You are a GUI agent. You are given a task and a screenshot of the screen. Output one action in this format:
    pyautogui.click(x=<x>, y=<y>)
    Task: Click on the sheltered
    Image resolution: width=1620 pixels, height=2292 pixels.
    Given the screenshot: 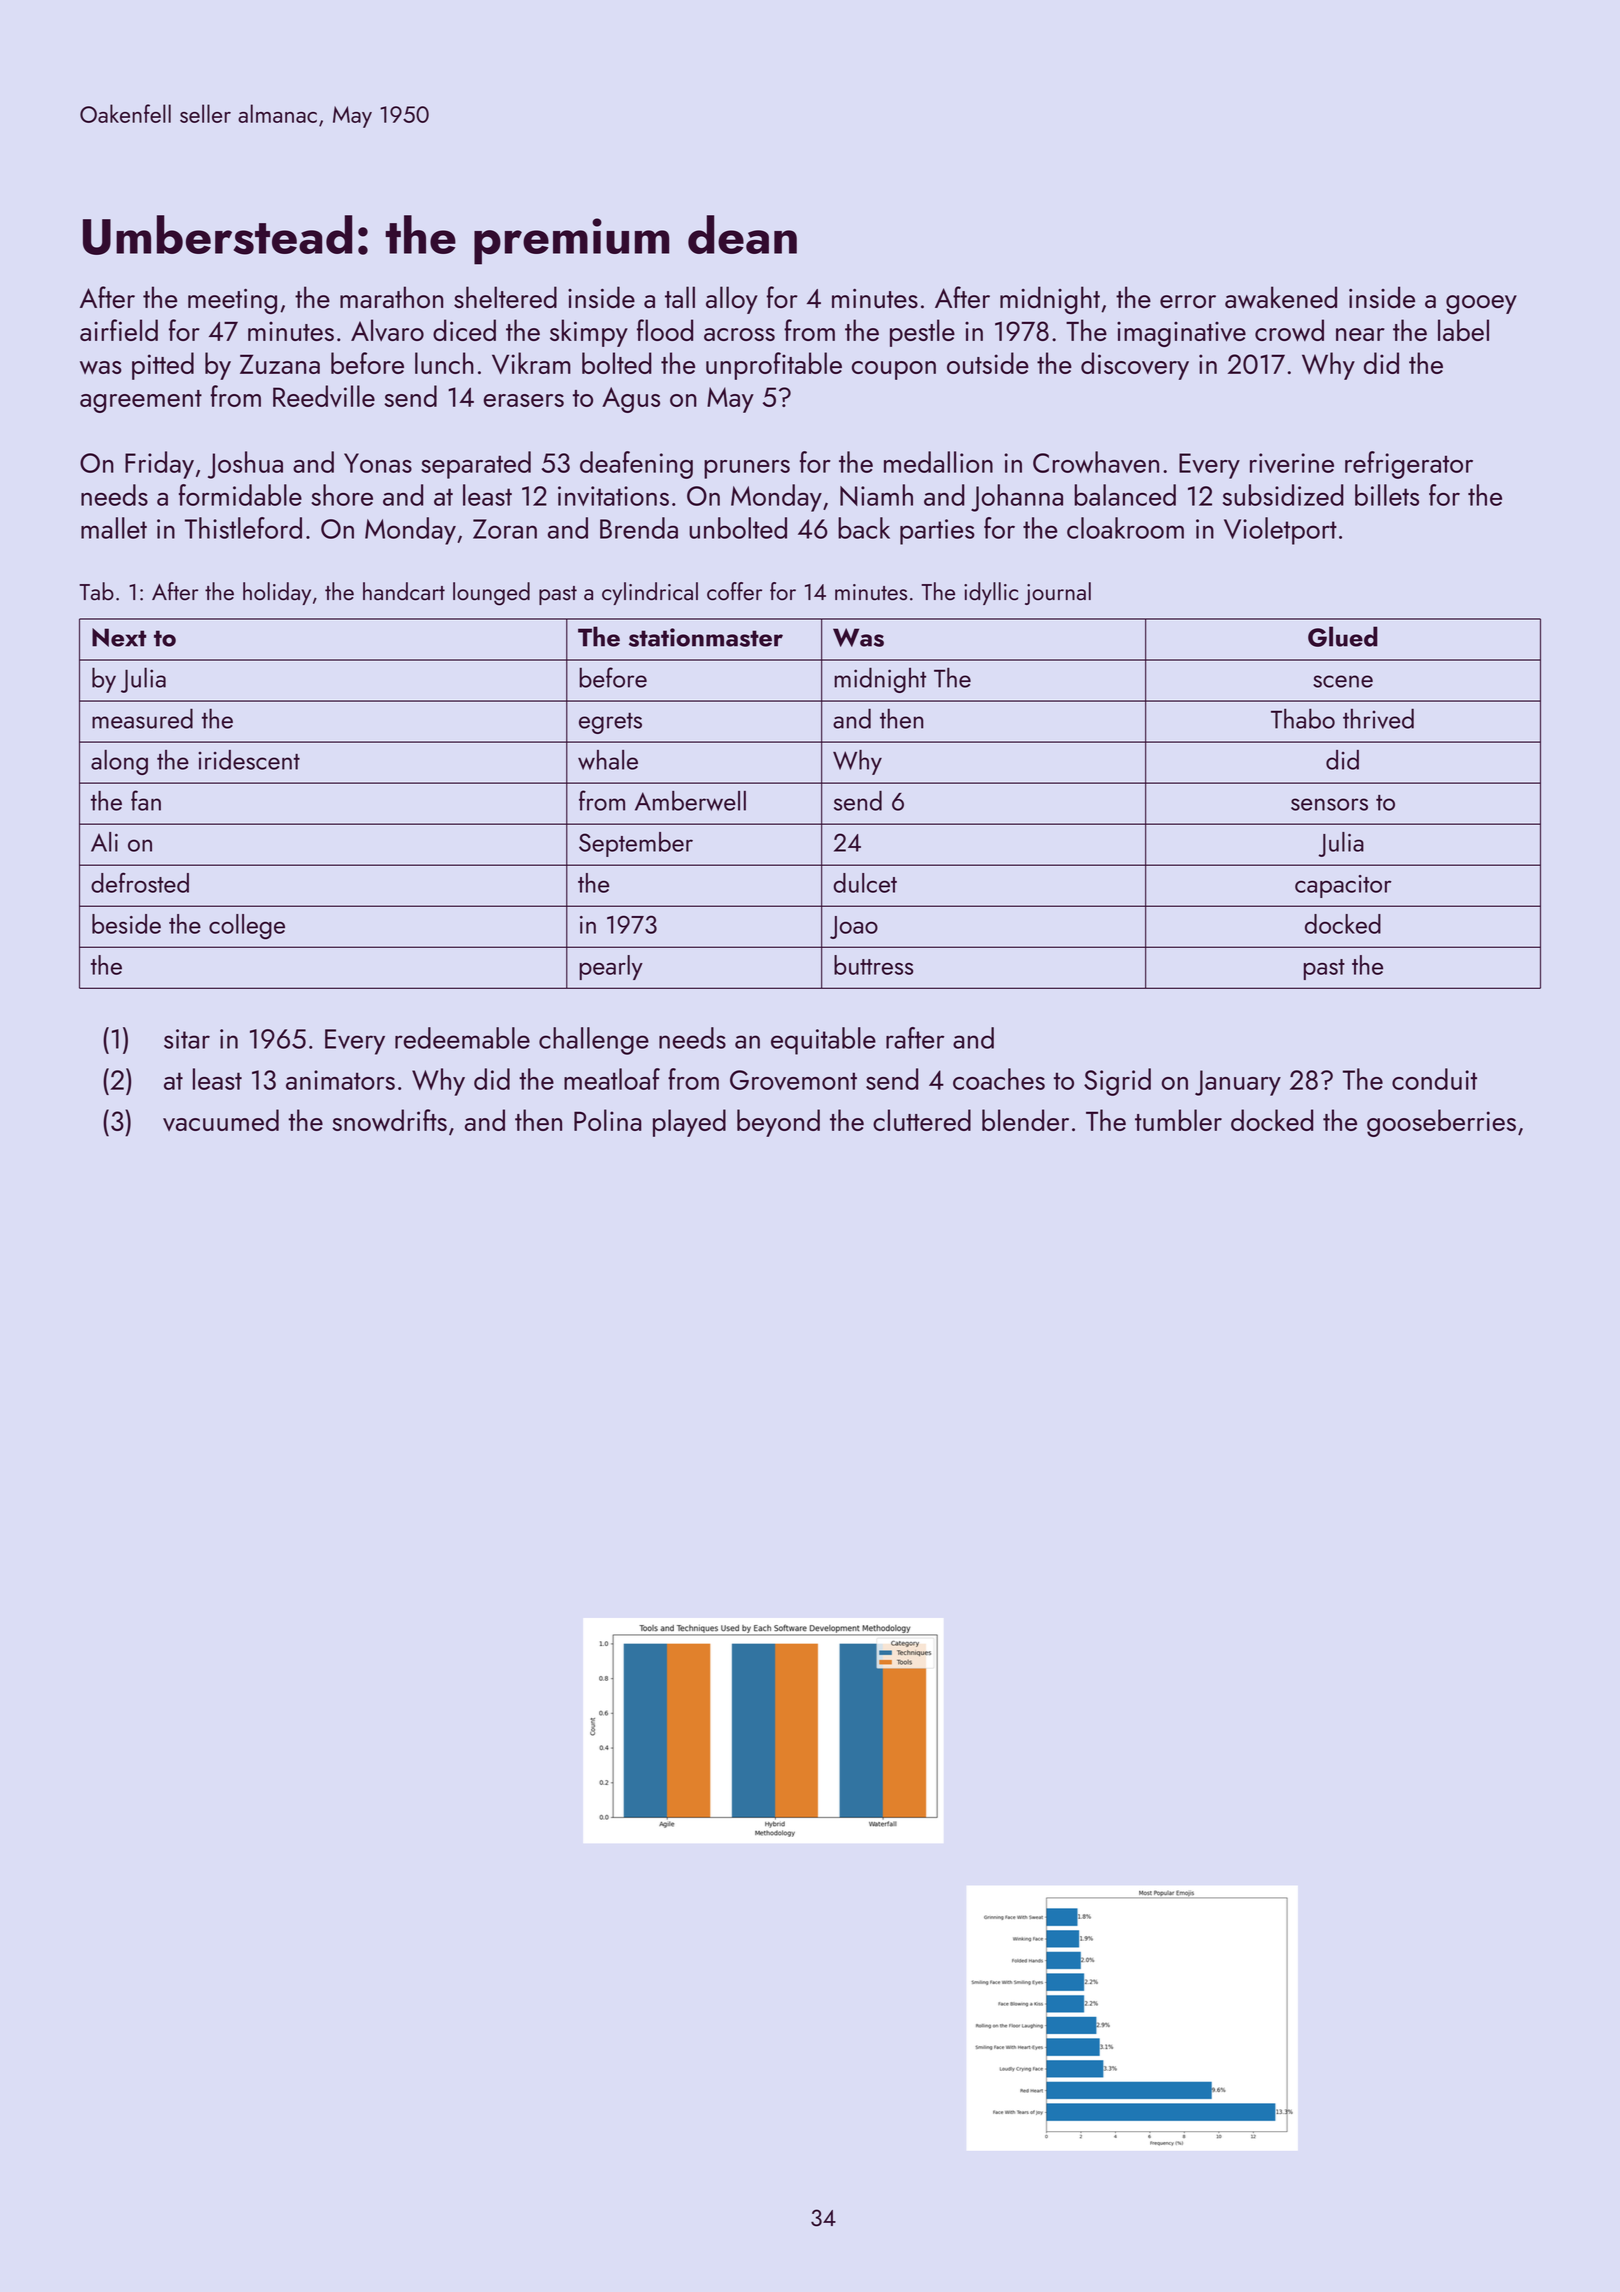 What is the action you would take?
    pyautogui.click(x=505, y=297)
